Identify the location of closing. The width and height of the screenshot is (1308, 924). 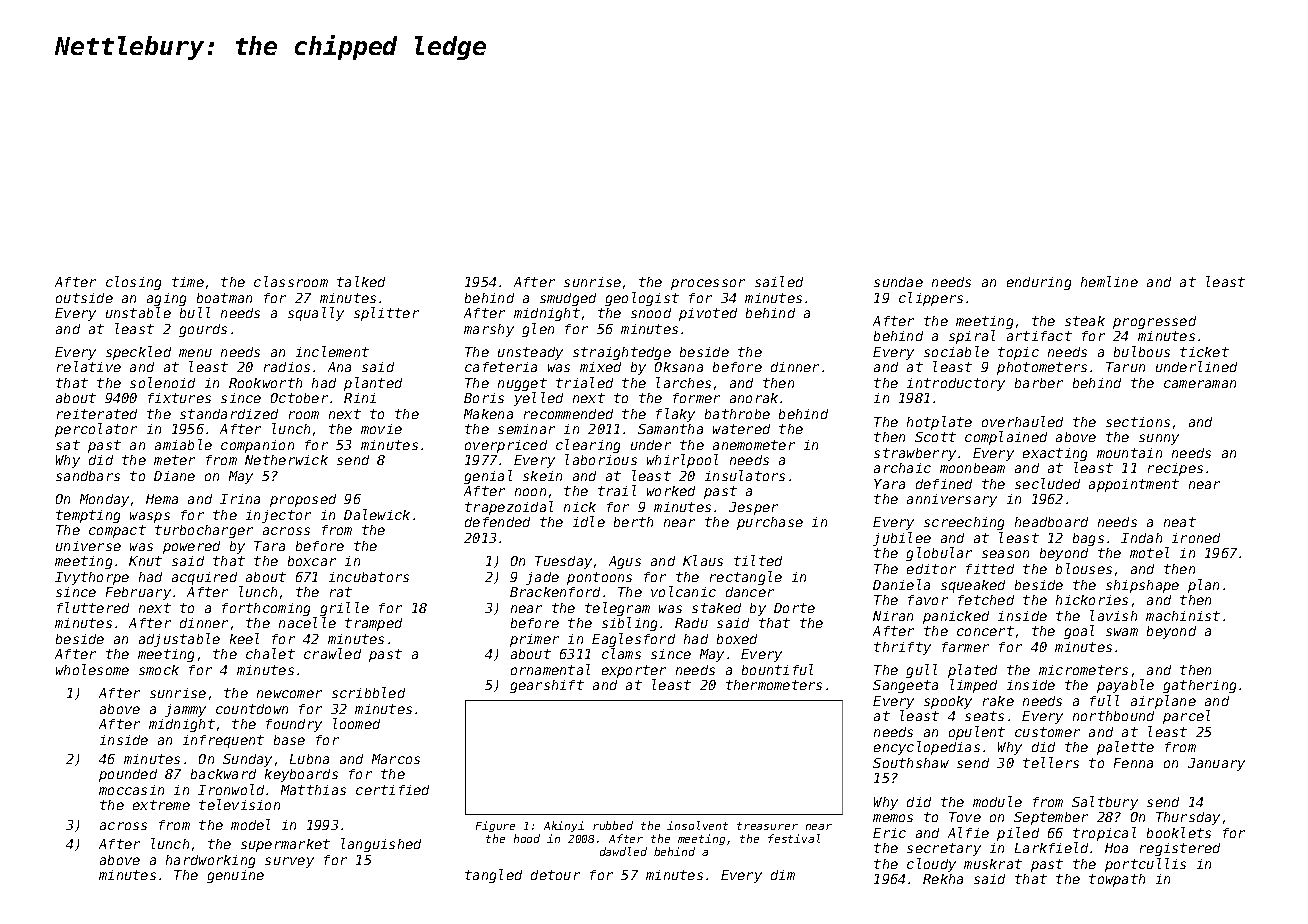
(133, 283).
